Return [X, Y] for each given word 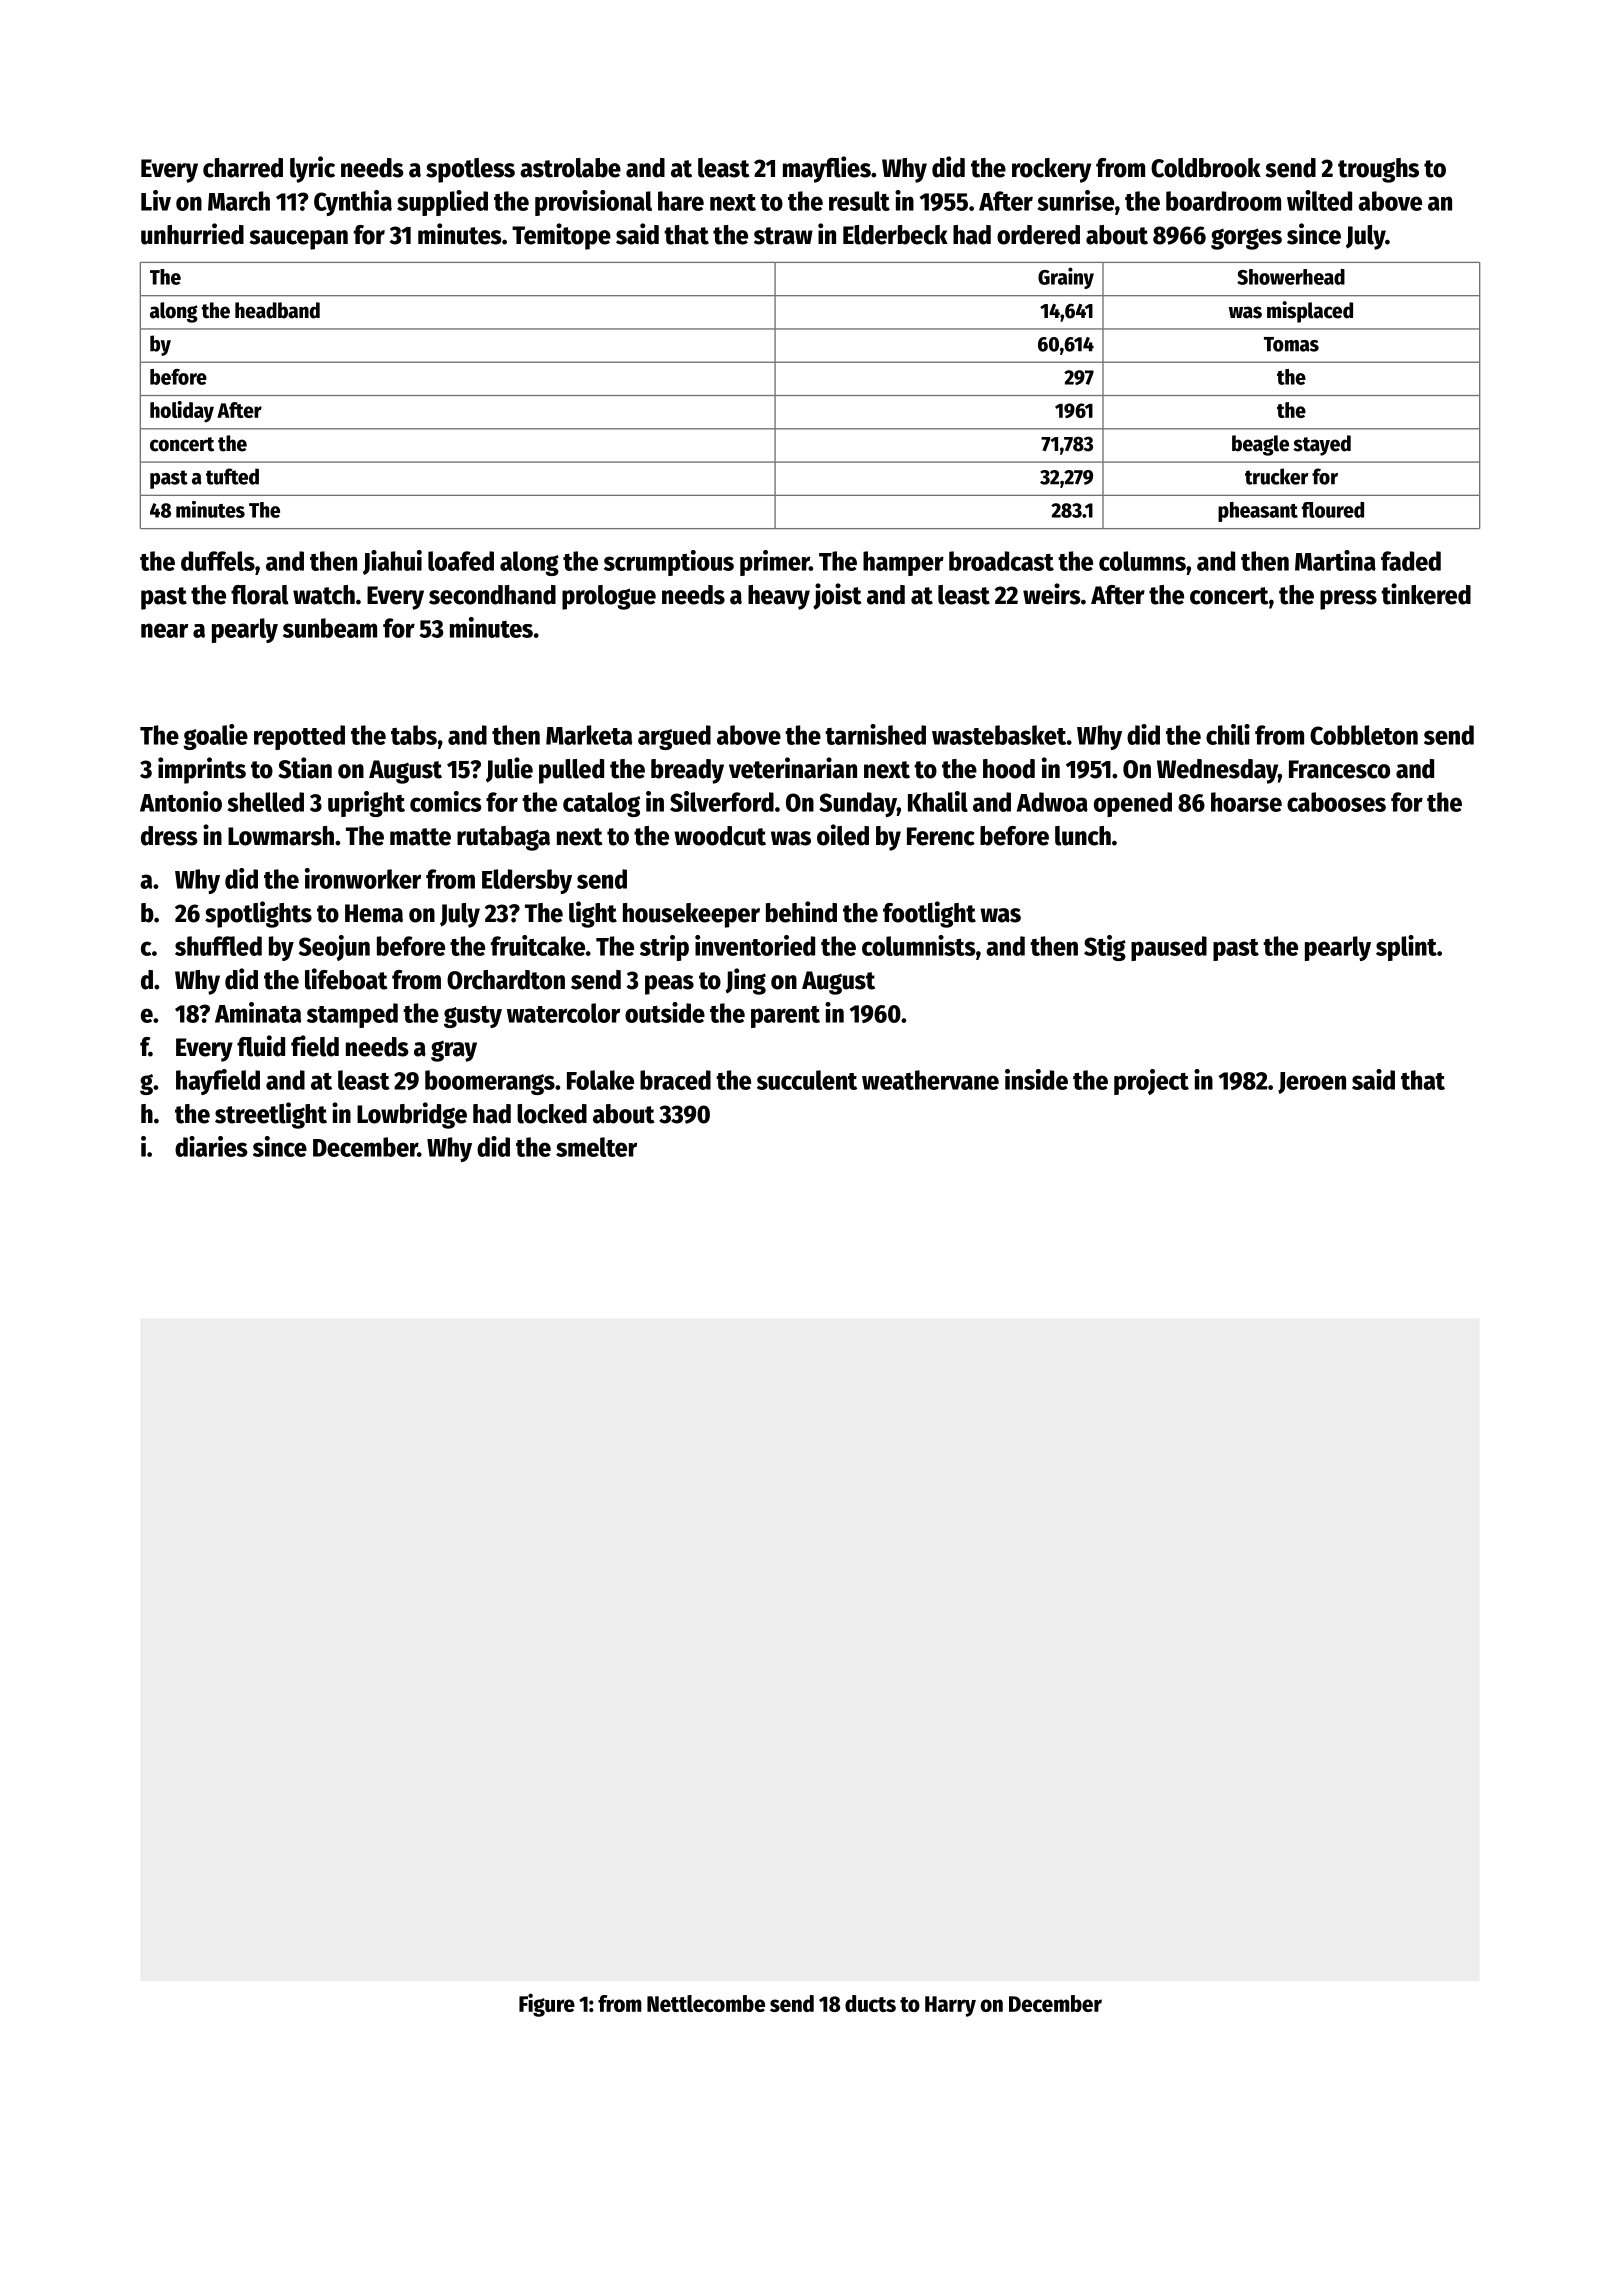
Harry [950, 2006]
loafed [461, 561]
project [1151, 1082]
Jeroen [1312, 1083]
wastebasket [999, 735]
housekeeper [691, 915]
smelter [596, 1147]
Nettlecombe [706, 2003]
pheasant [1258, 512]
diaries [211, 1146]
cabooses [1336, 802]
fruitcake [538, 945]
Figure [547, 2005]
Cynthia [353, 203]
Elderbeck [895, 235]
